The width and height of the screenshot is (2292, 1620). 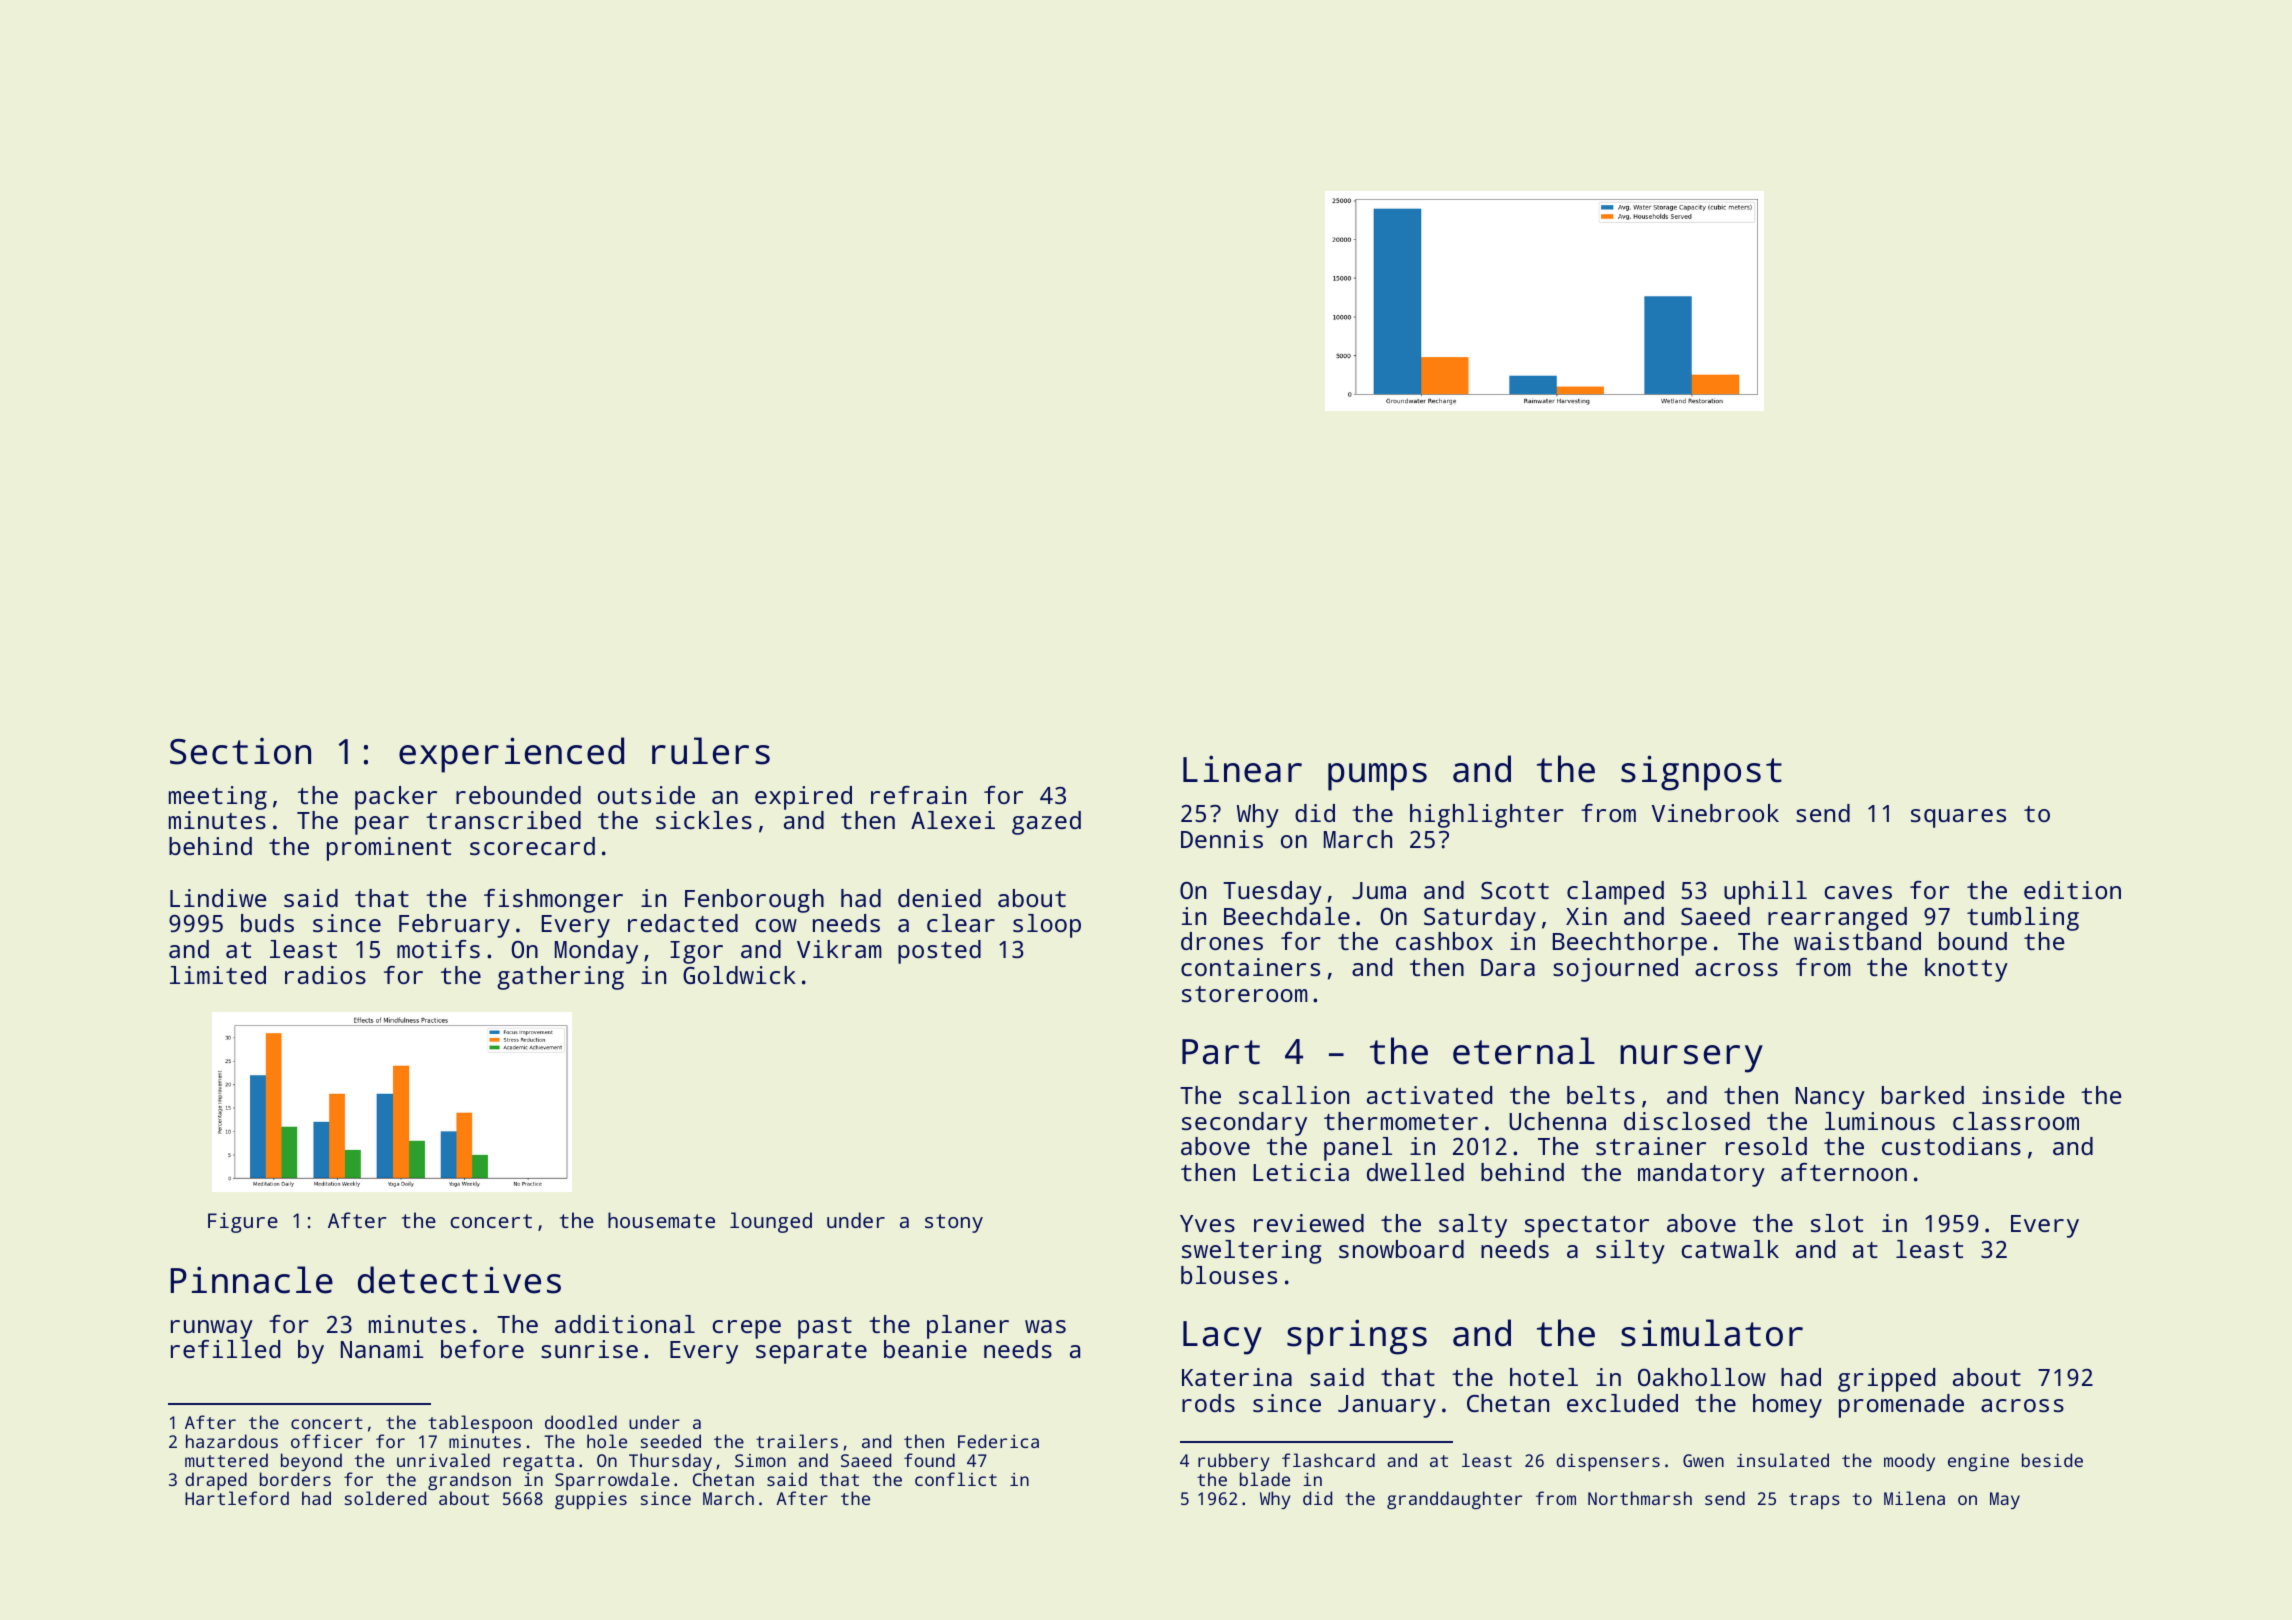 What do you see at coordinates (1651, 1146) in the screenshot?
I see `strainer` at bounding box center [1651, 1146].
